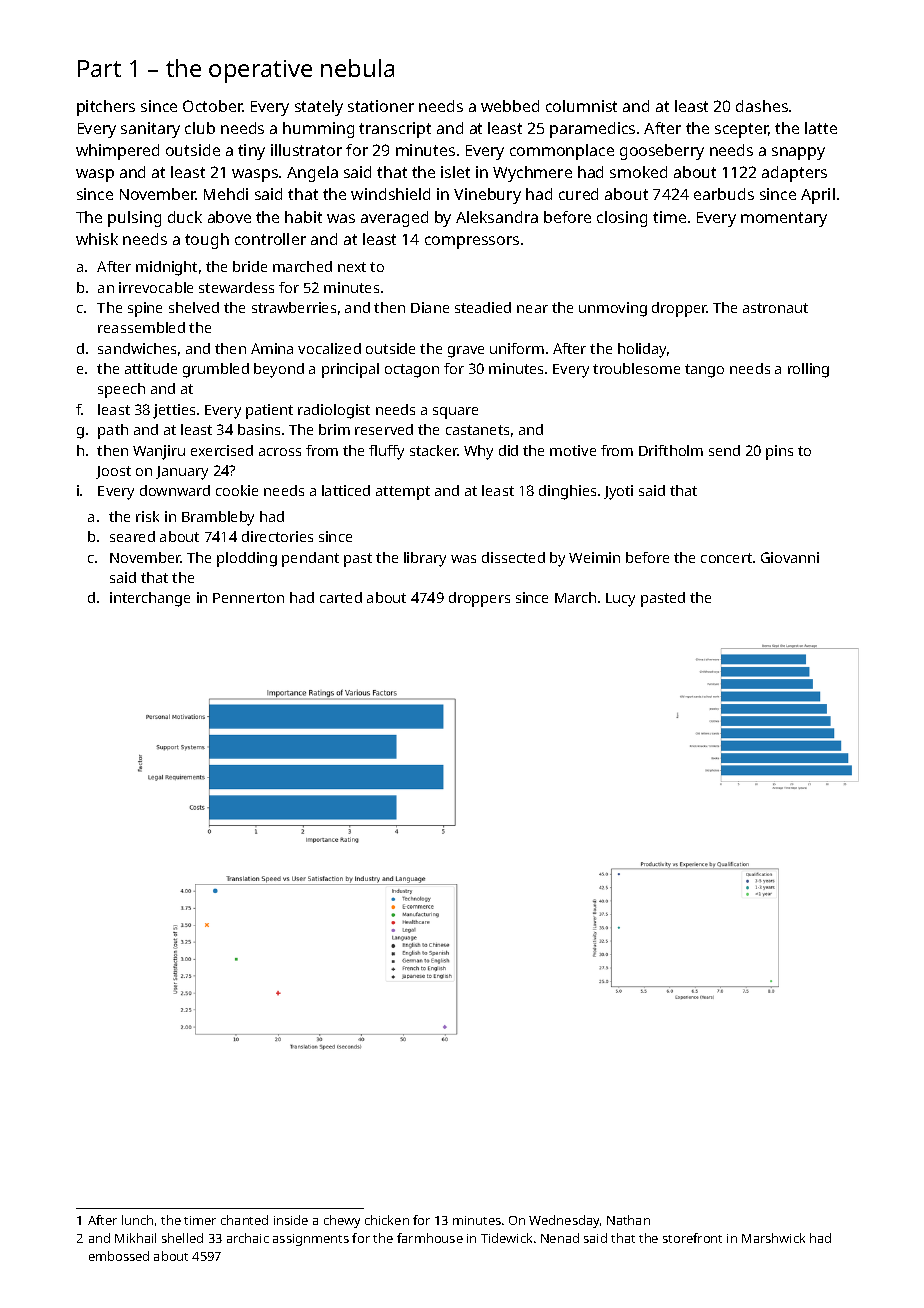 The height and width of the screenshot is (1308, 924). Describe the element at coordinates (762, 106) in the screenshot. I see `dashes` at that location.
